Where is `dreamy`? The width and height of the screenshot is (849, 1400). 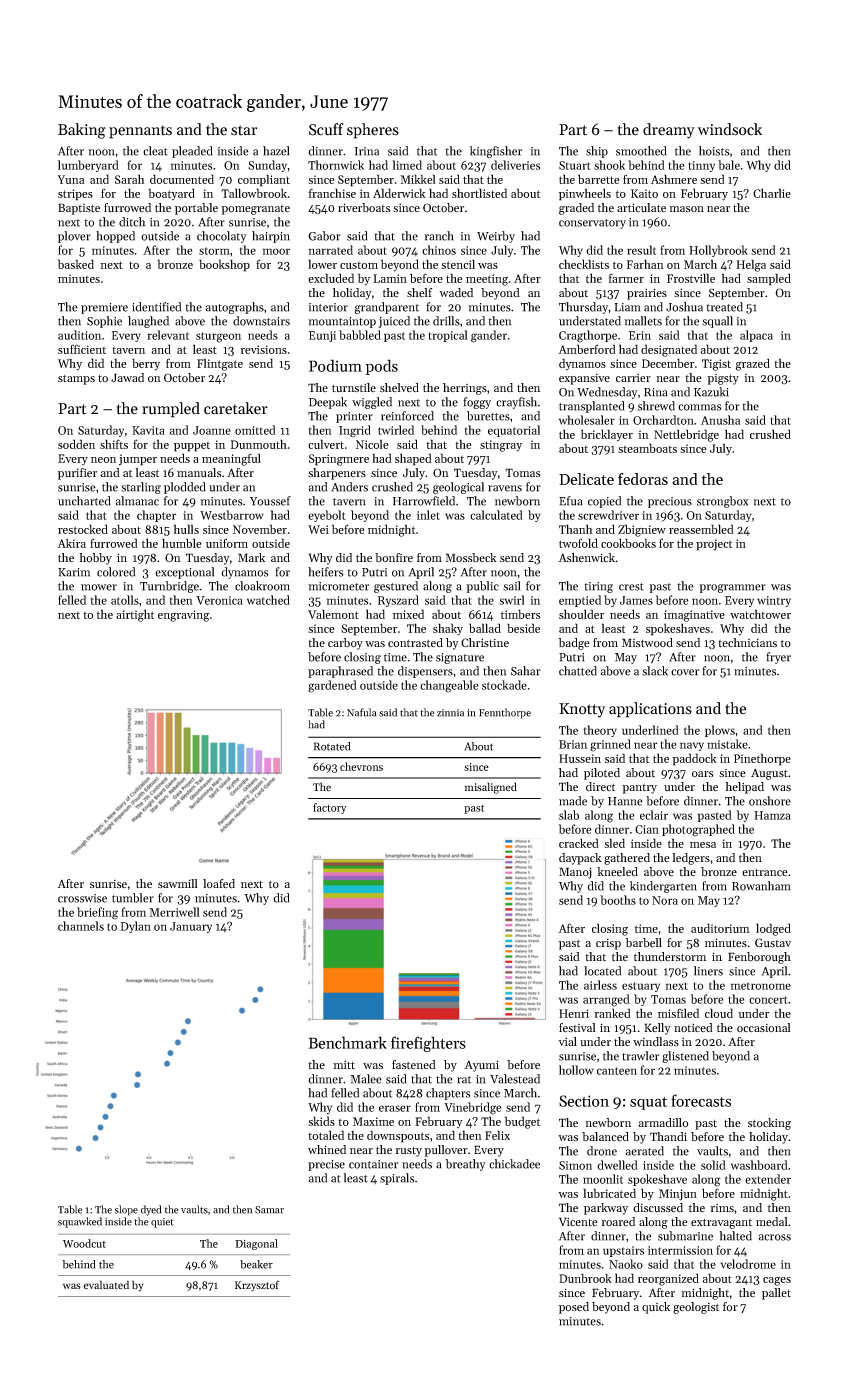
dreamy is located at coordinates (669, 131).
